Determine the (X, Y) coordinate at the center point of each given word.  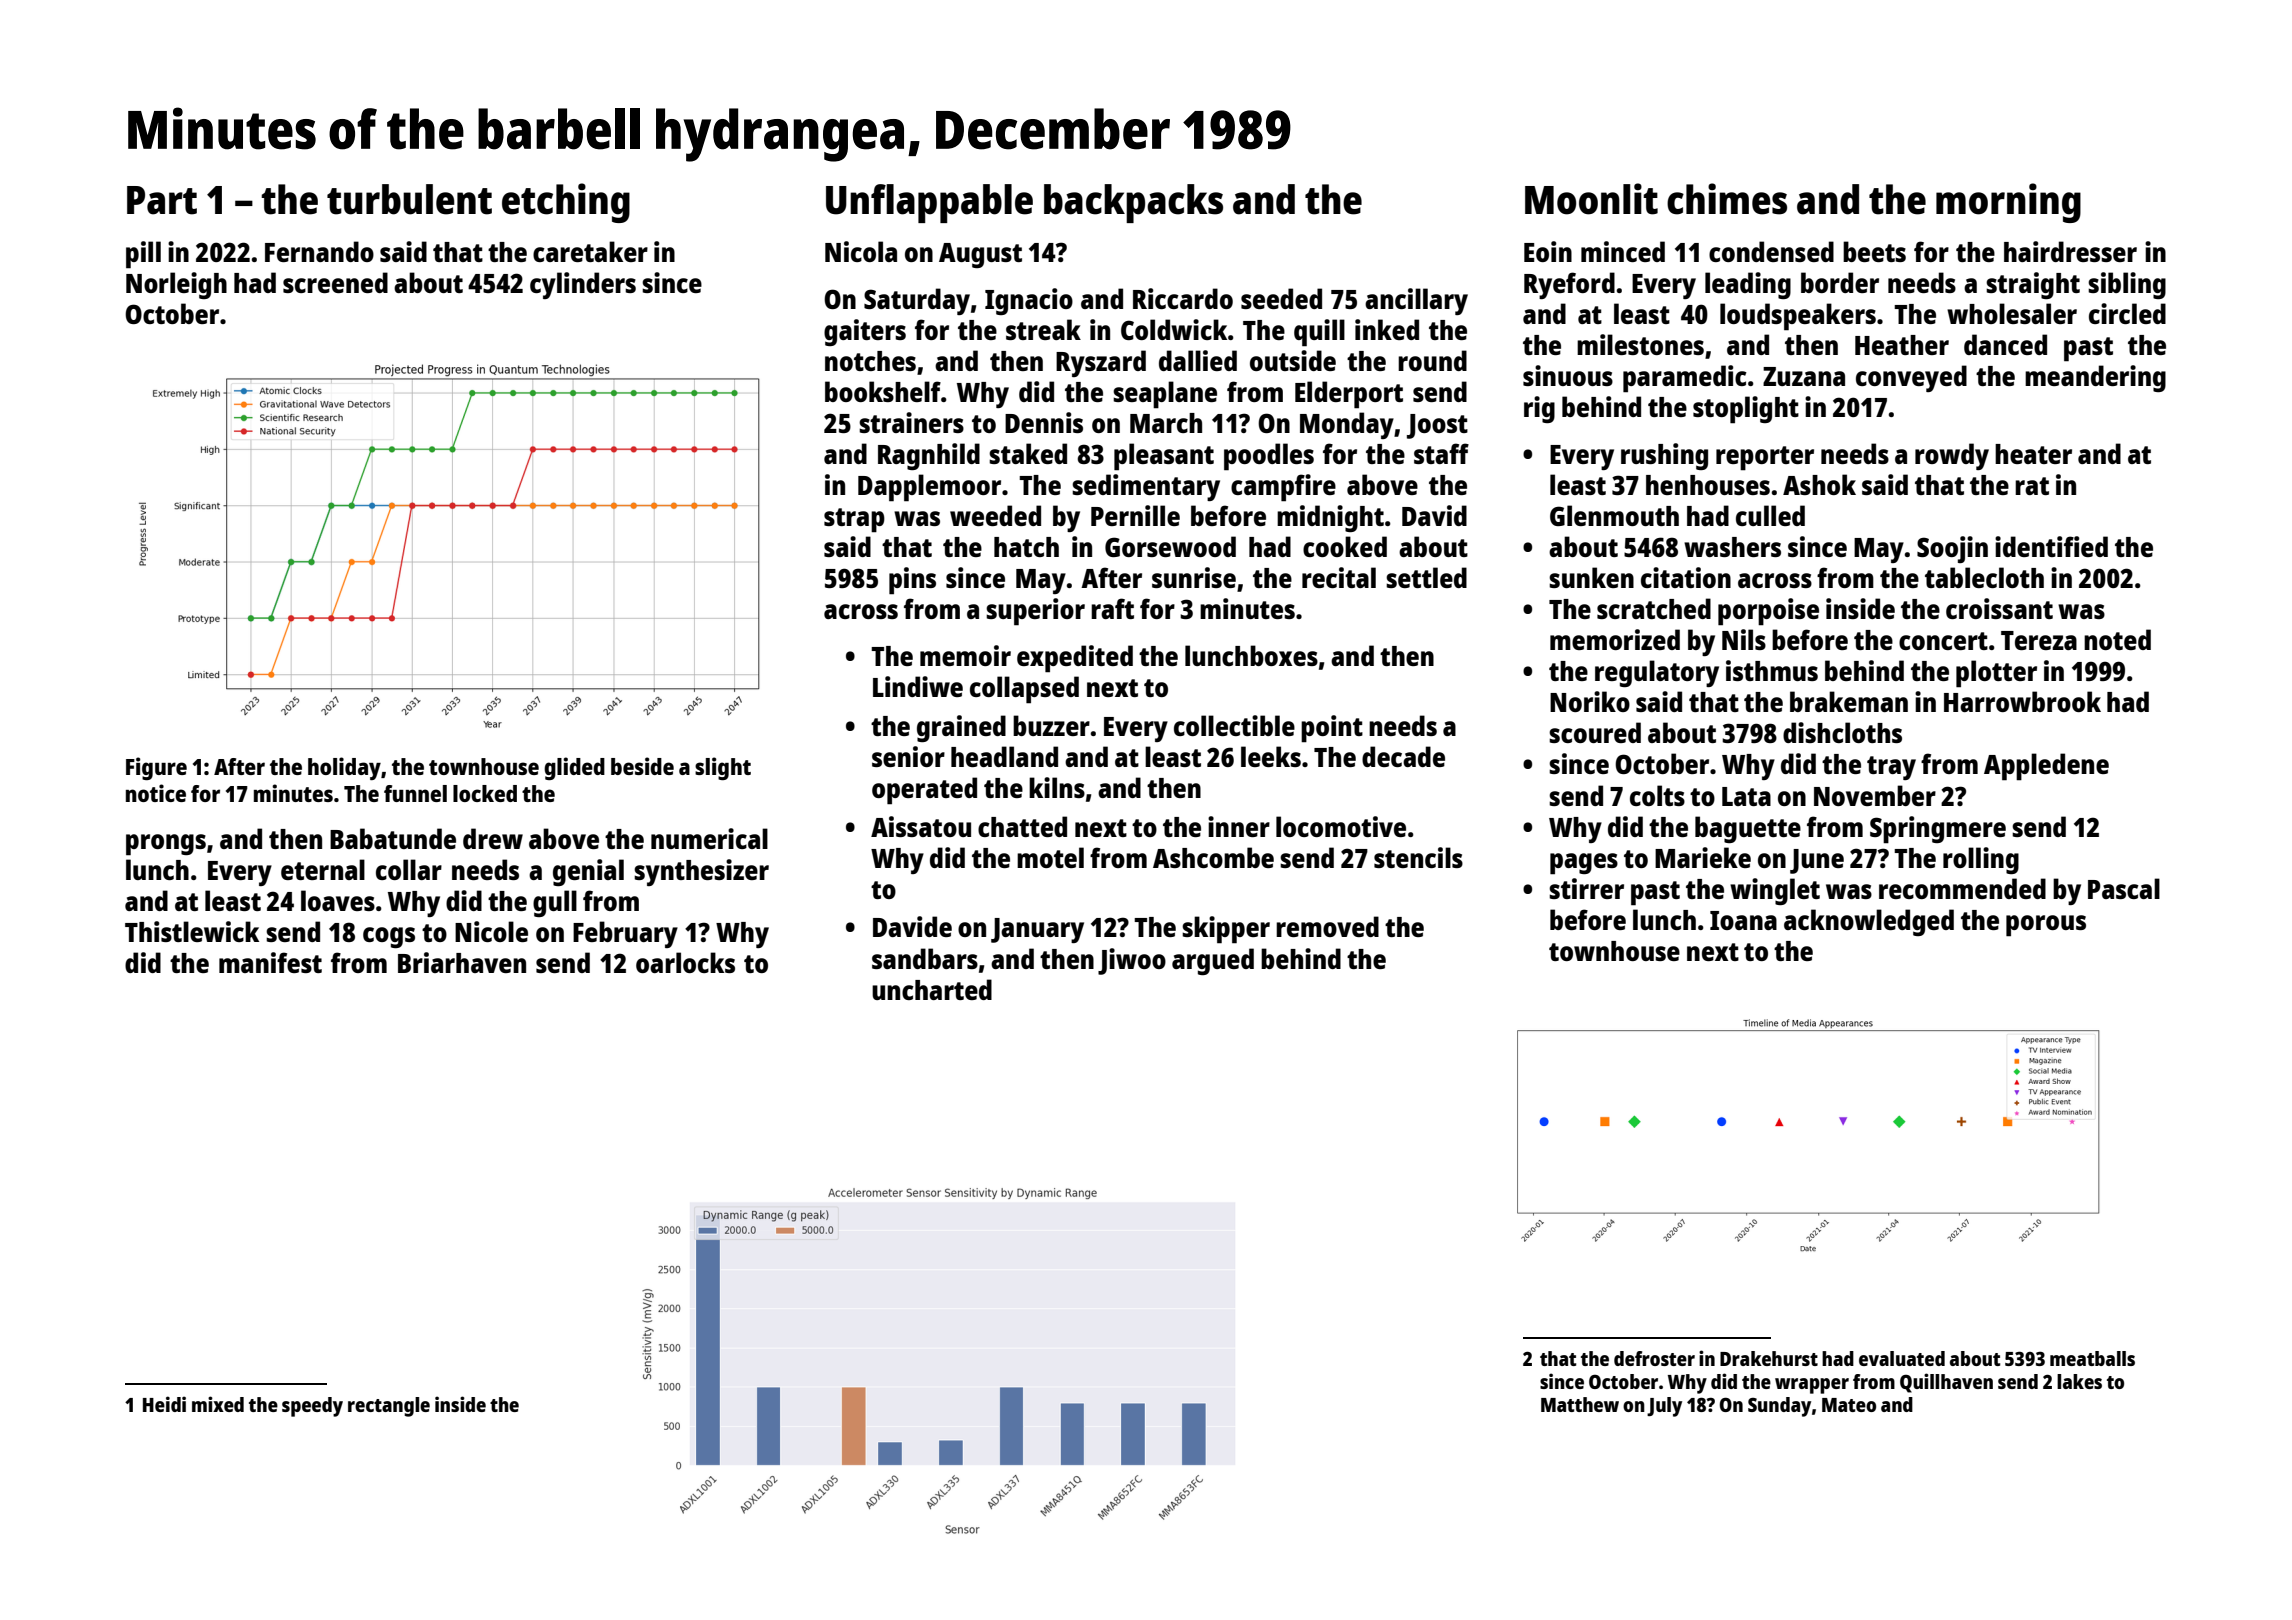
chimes (1727, 199)
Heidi (164, 1404)
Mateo (1849, 1405)
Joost (1437, 426)
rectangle (389, 1407)
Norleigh (176, 285)
